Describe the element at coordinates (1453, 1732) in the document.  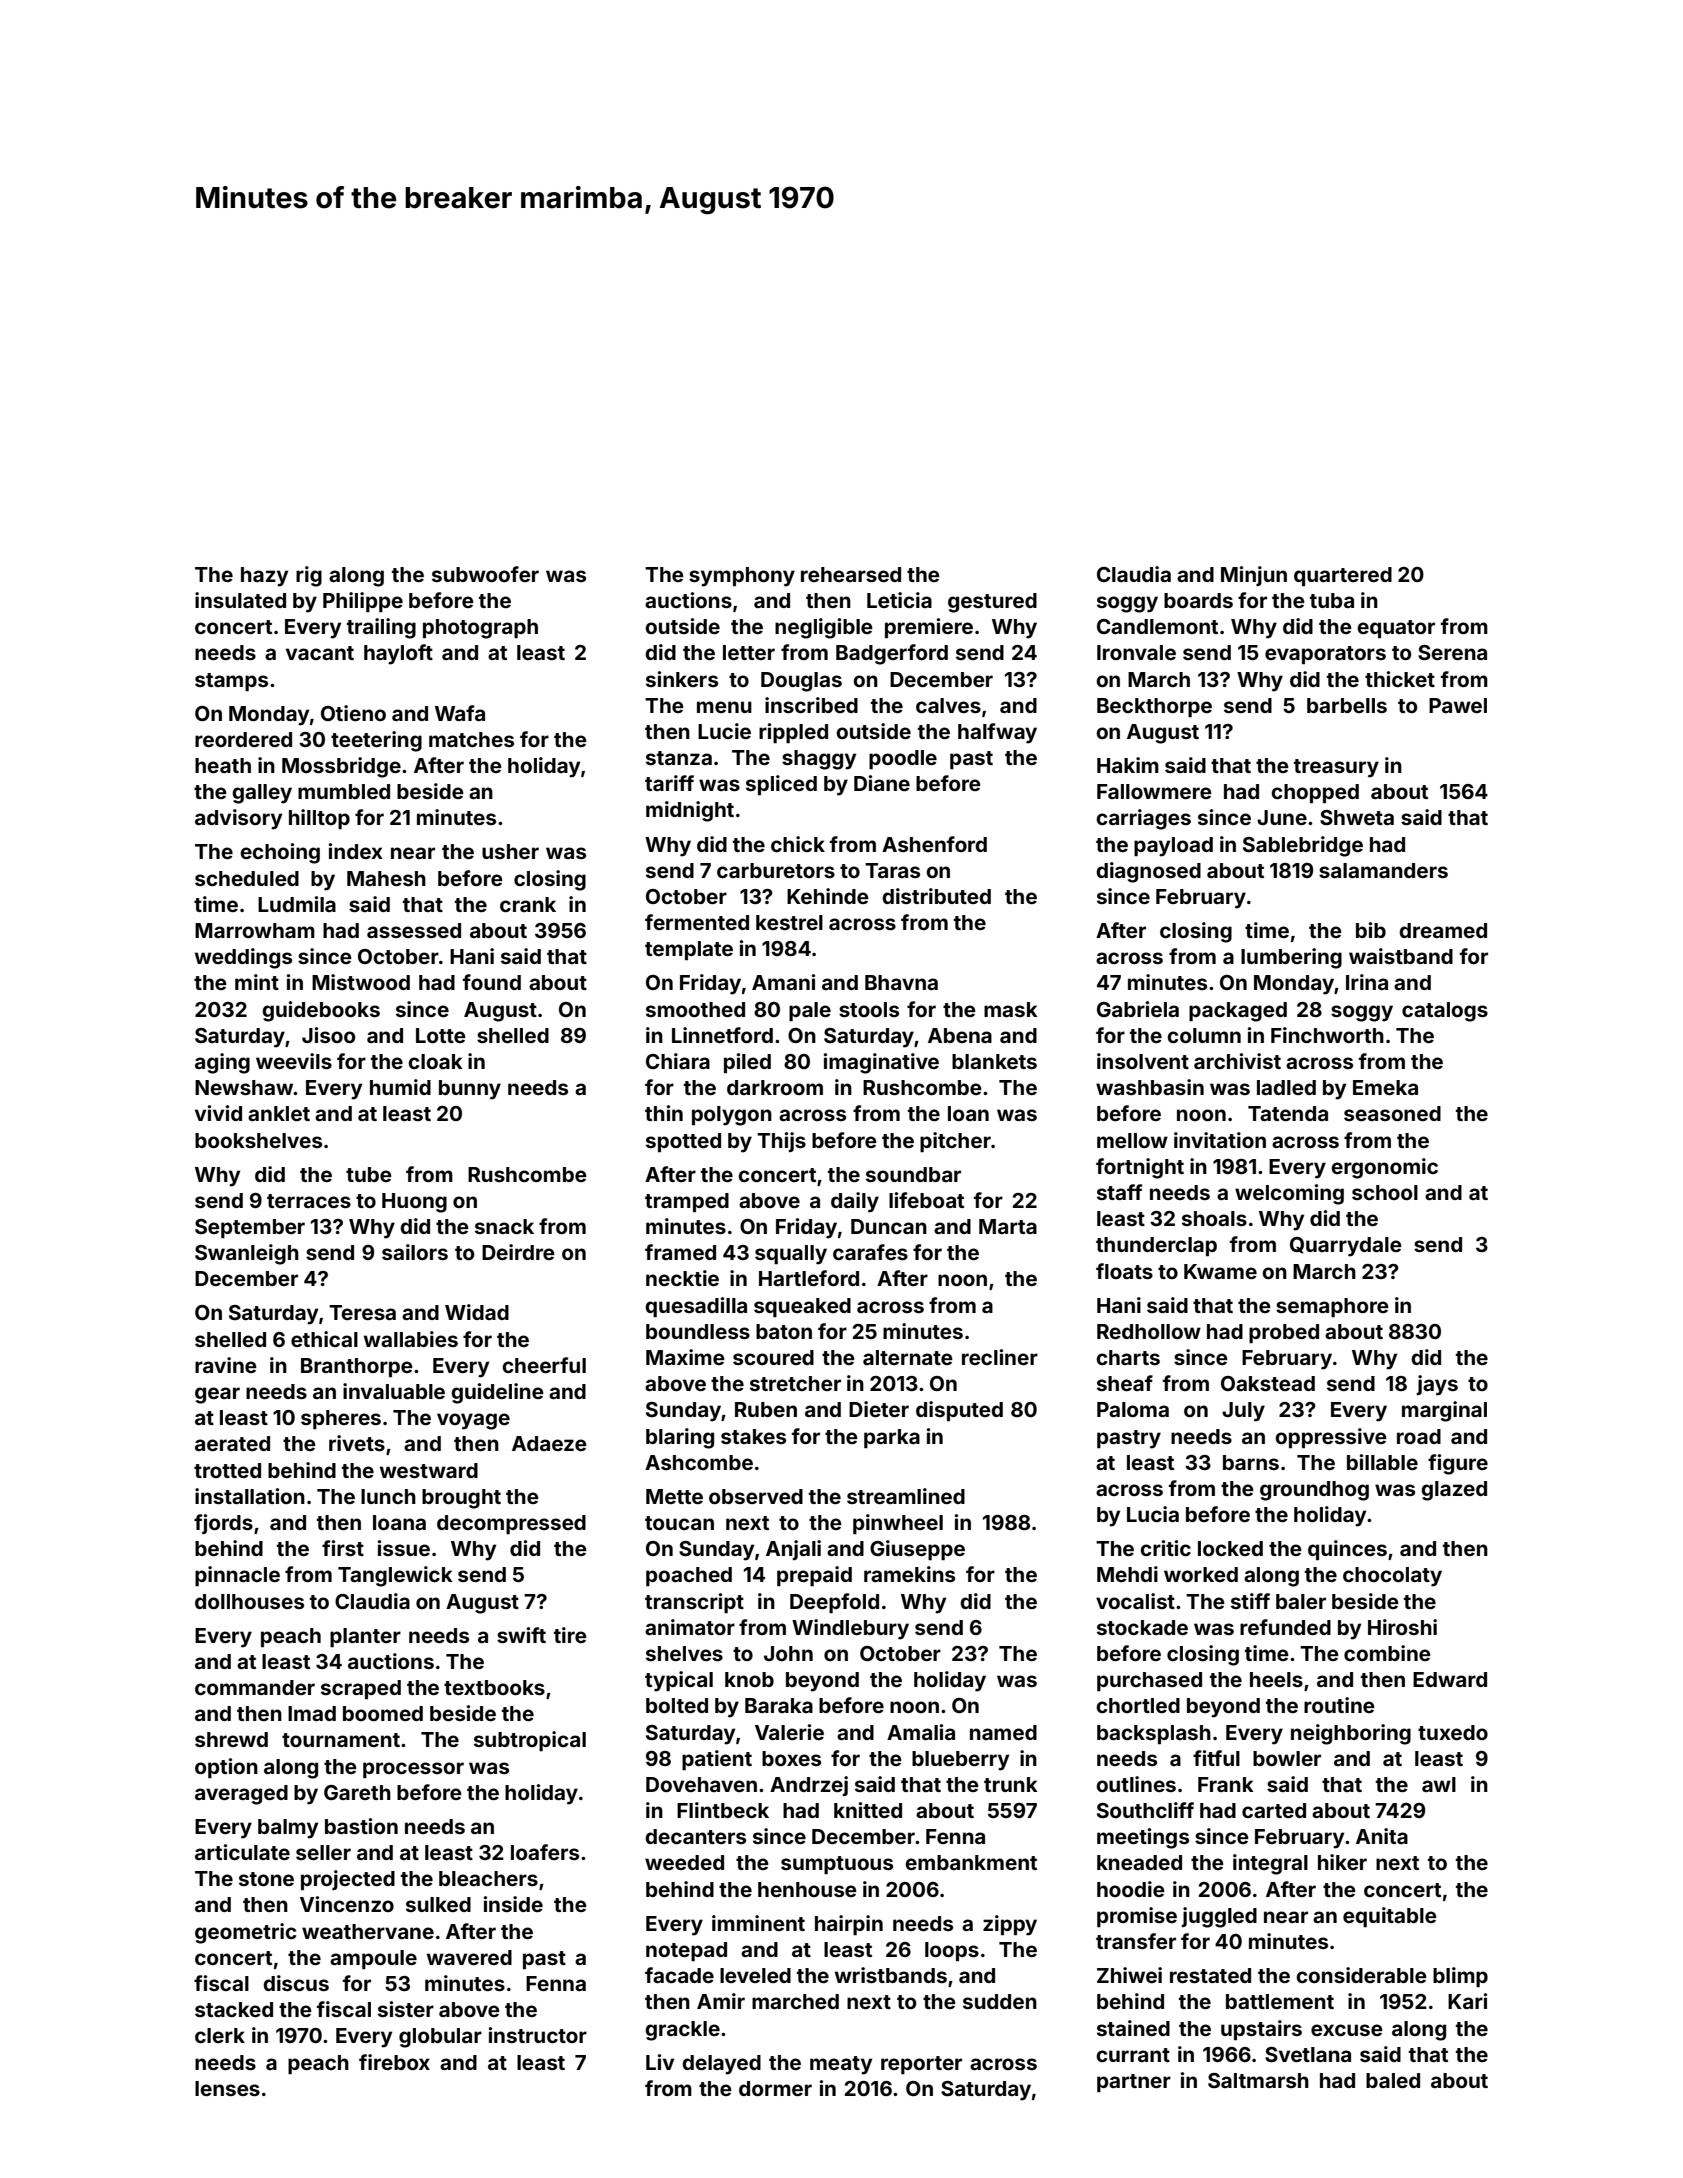
I see `tuxedo` at that location.
